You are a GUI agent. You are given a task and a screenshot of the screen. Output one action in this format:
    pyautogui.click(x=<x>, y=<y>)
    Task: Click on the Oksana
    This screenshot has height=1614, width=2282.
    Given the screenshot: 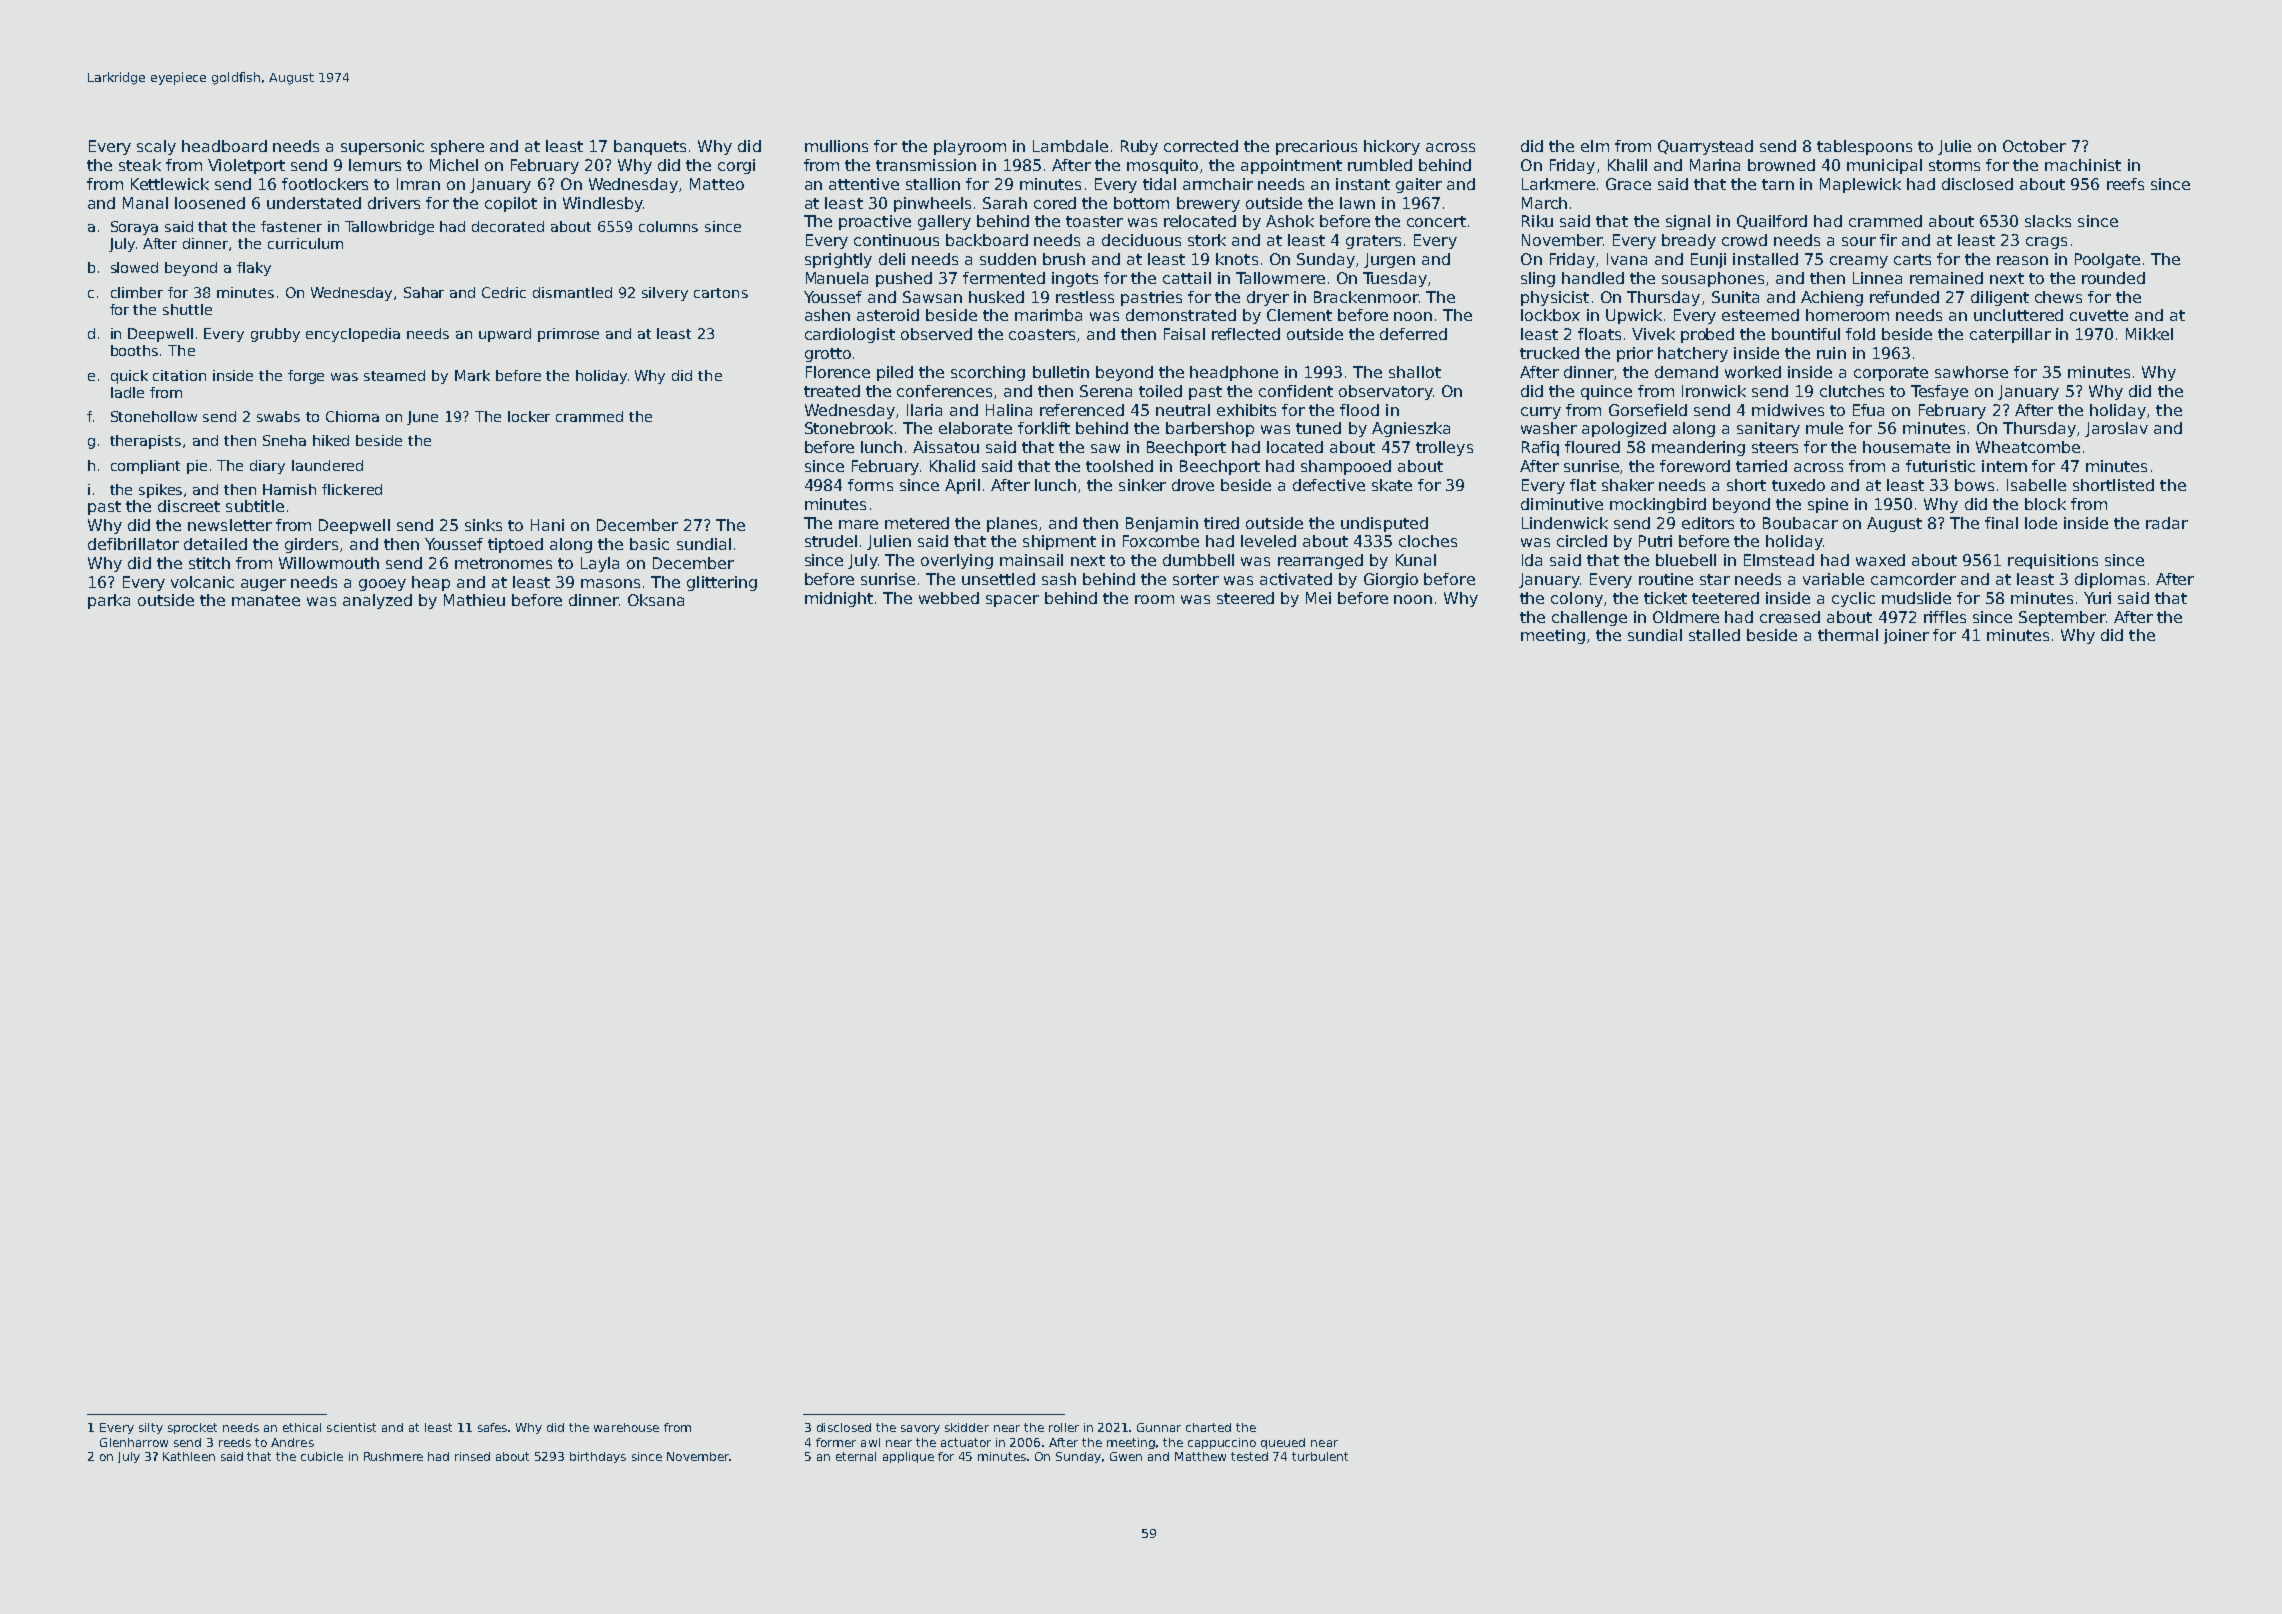 What is the action you would take?
    pyautogui.click(x=656, y=600)
